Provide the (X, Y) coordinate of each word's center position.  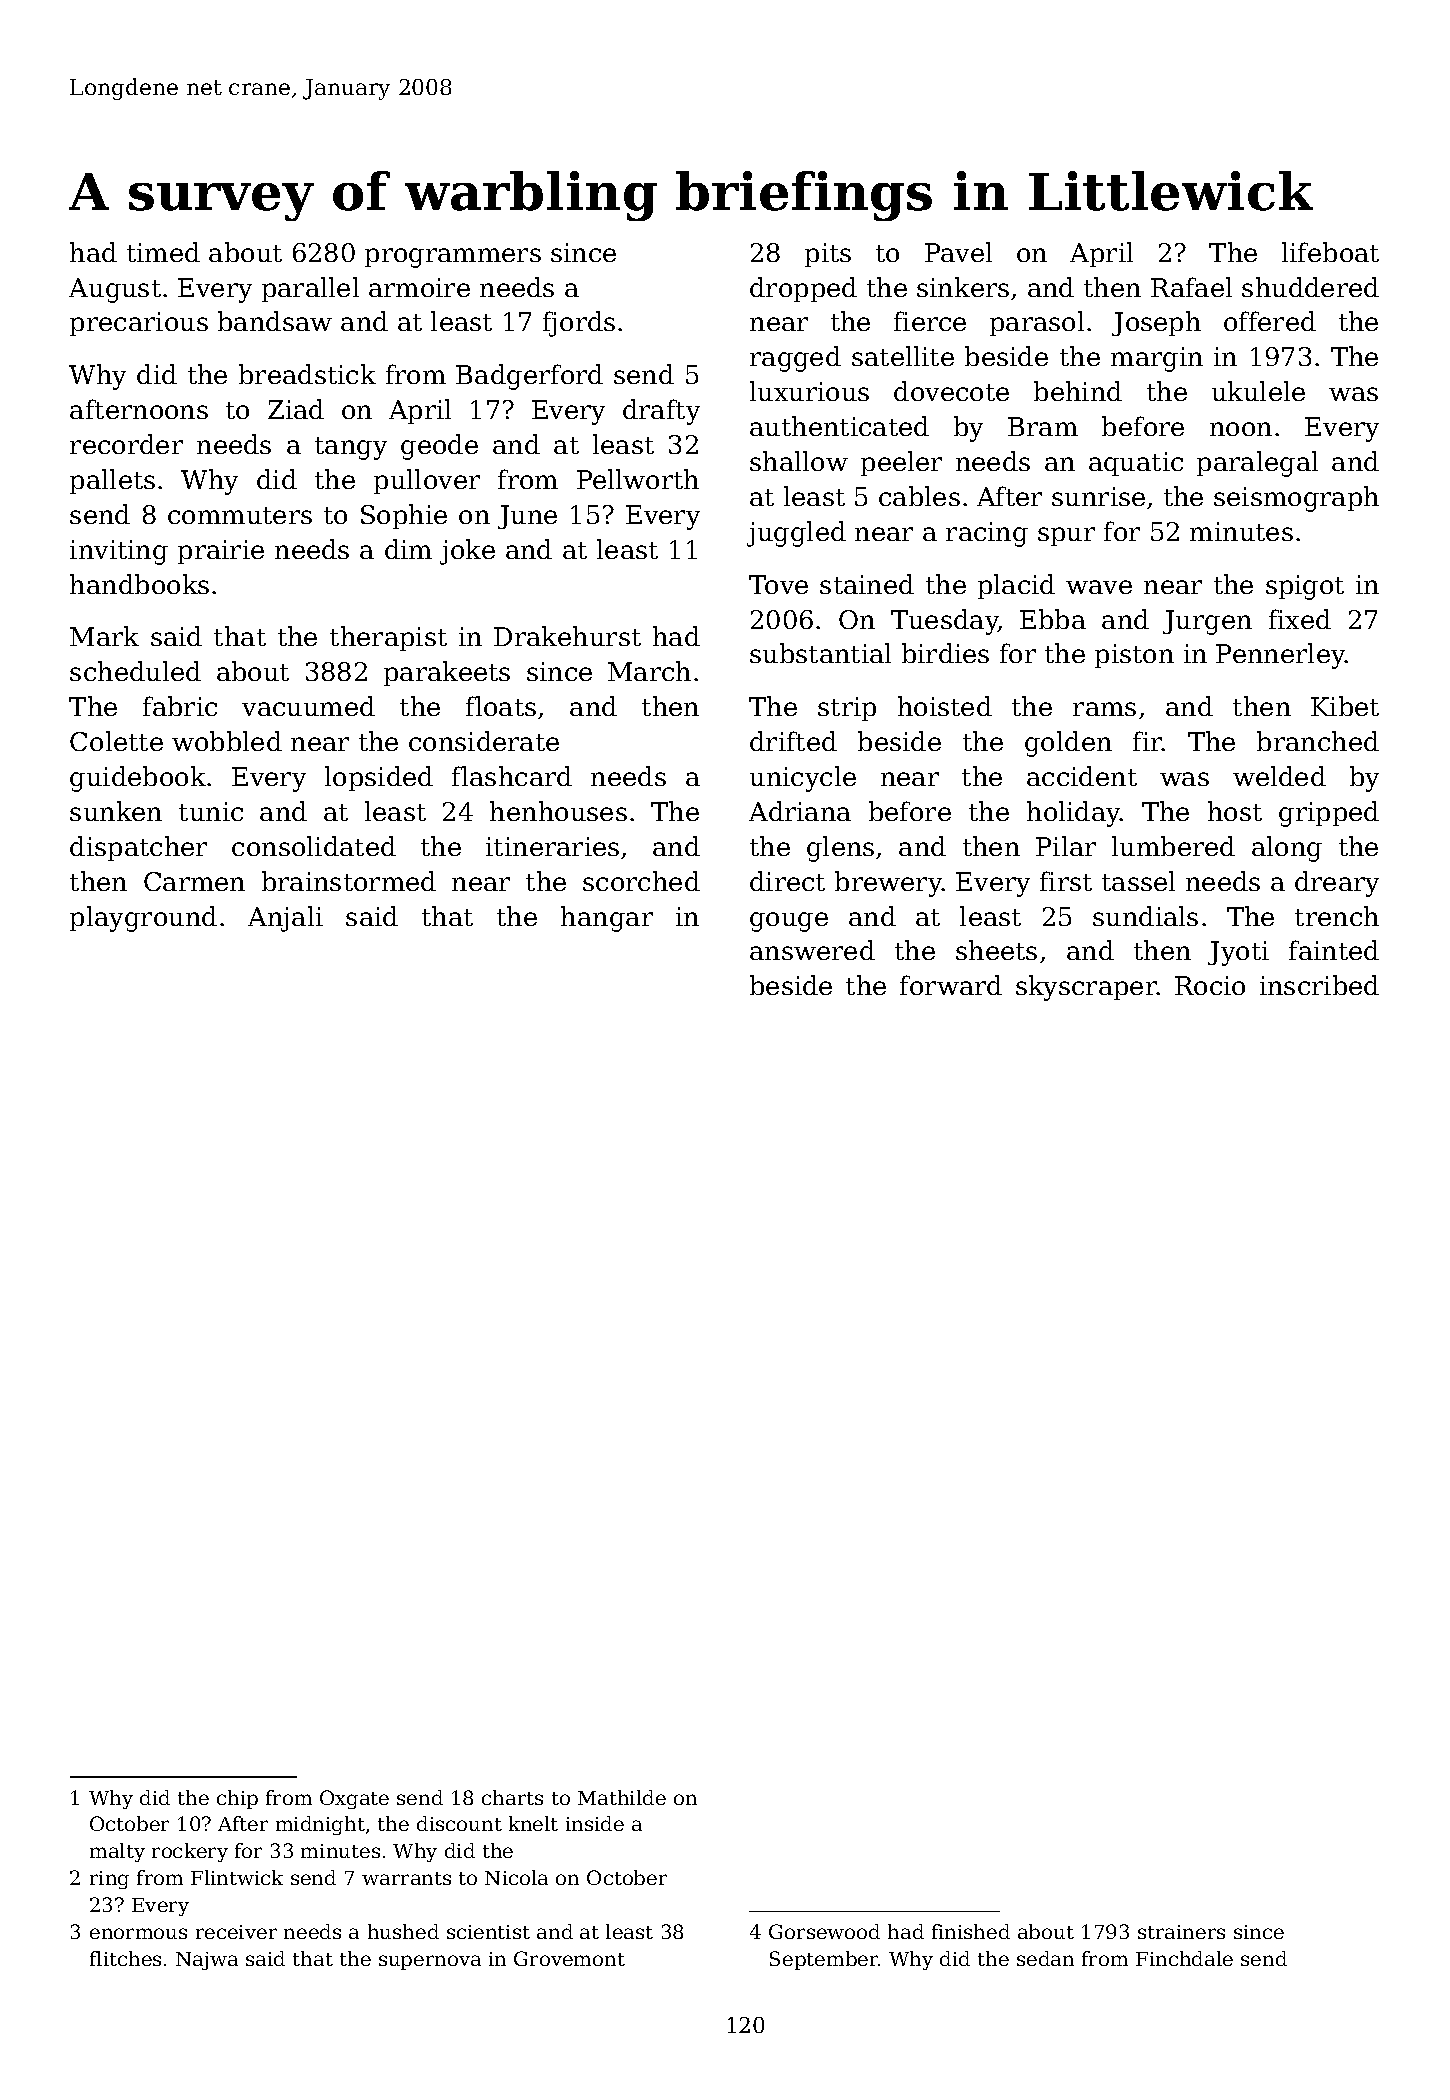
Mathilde (622, 1797)
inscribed (1319, 985)
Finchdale (1184, 1958)
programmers (453, 258)
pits (828, 255)
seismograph (1296, 499)
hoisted (945, 706)
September (824, 1960)
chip (237, 1799)
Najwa (207, 1961)
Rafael (1191, 287)
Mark (104, 636)
